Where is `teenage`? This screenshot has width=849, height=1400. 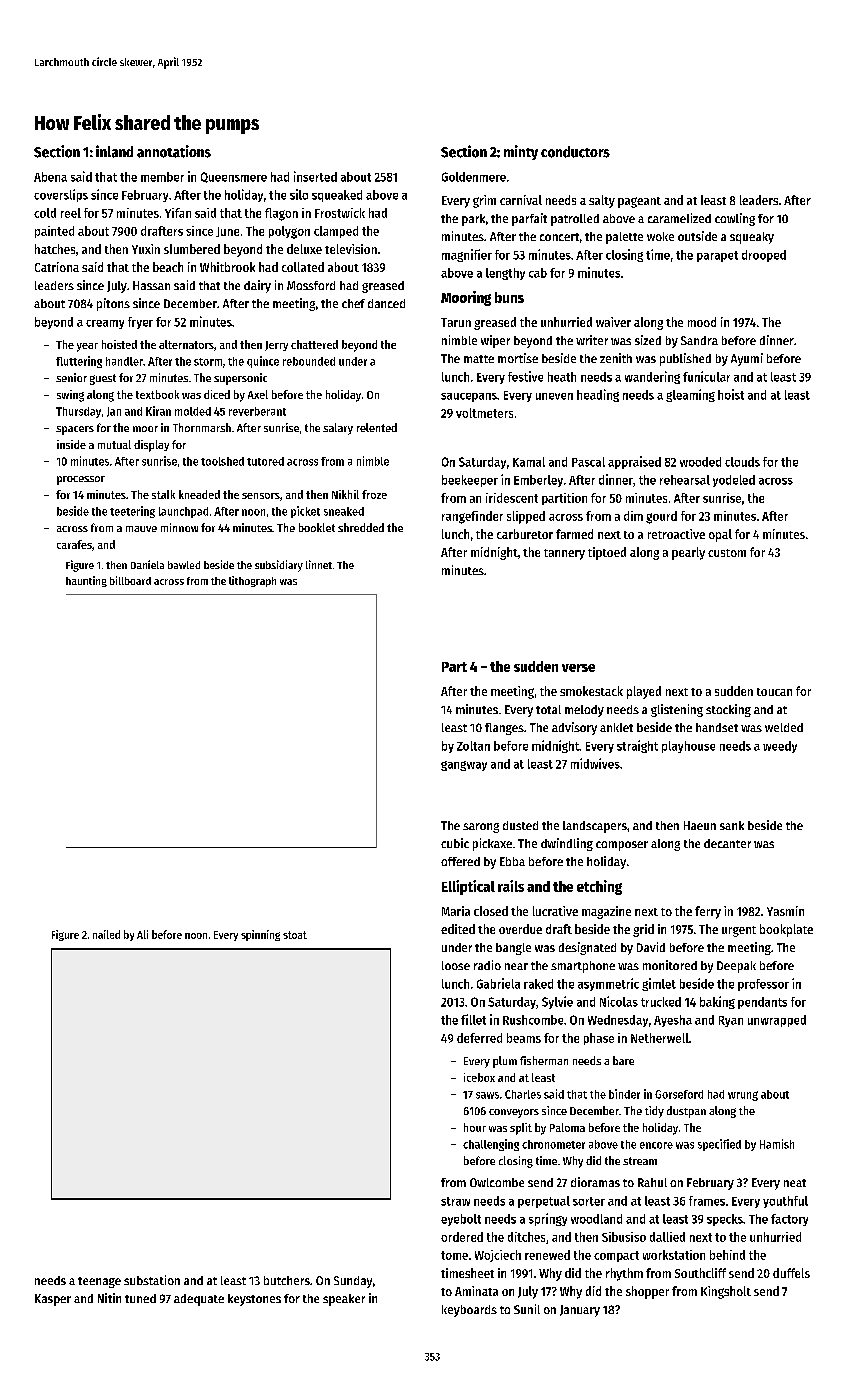 teenage is located at coordinates (99, 1282).
